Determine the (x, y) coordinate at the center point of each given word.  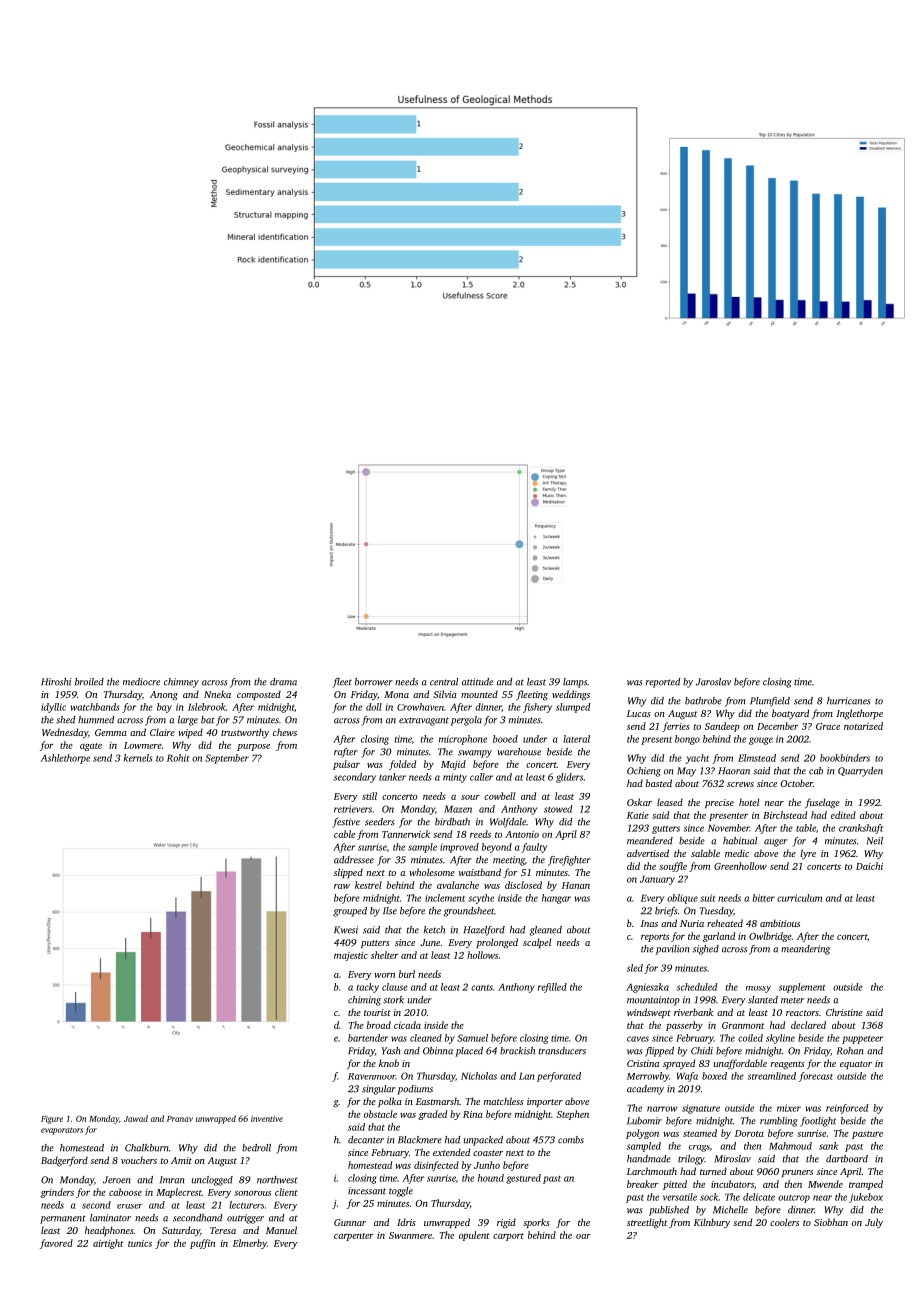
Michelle (730, 1210)
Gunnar (350, 1222)
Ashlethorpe (65, 759)
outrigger (245, 1219)
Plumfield (770, 702)
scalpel (537, 943)
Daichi (869, 866)
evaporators (62, 1131)
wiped (190, 733)
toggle (401, 1192)
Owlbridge (770, 937)
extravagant (424, 721)
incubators (732, 1184)
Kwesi (346, 930)
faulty (534, 848)
